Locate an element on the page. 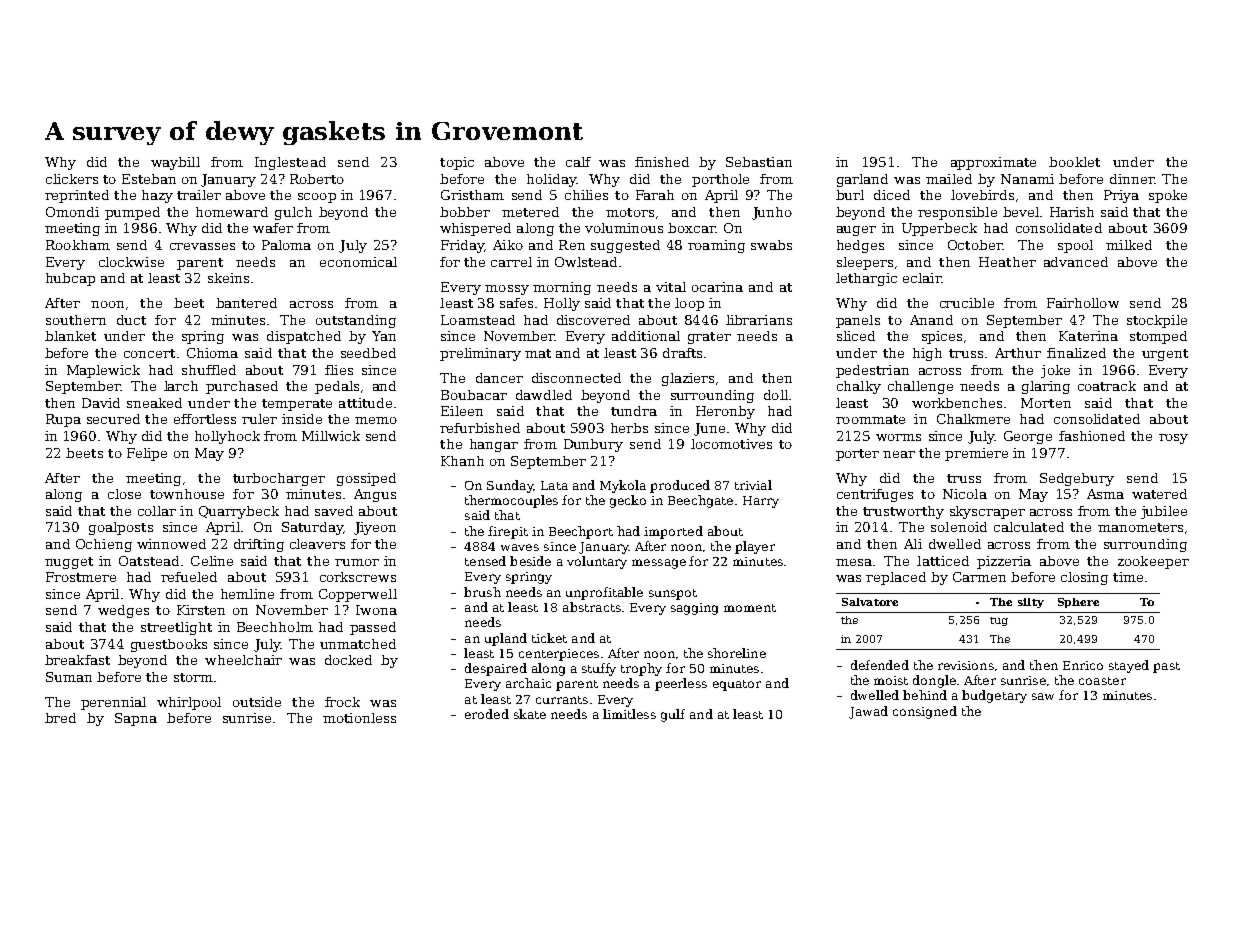 The width and height of the page is (1233, 952). clickers is located at coordinates (72, 179).
